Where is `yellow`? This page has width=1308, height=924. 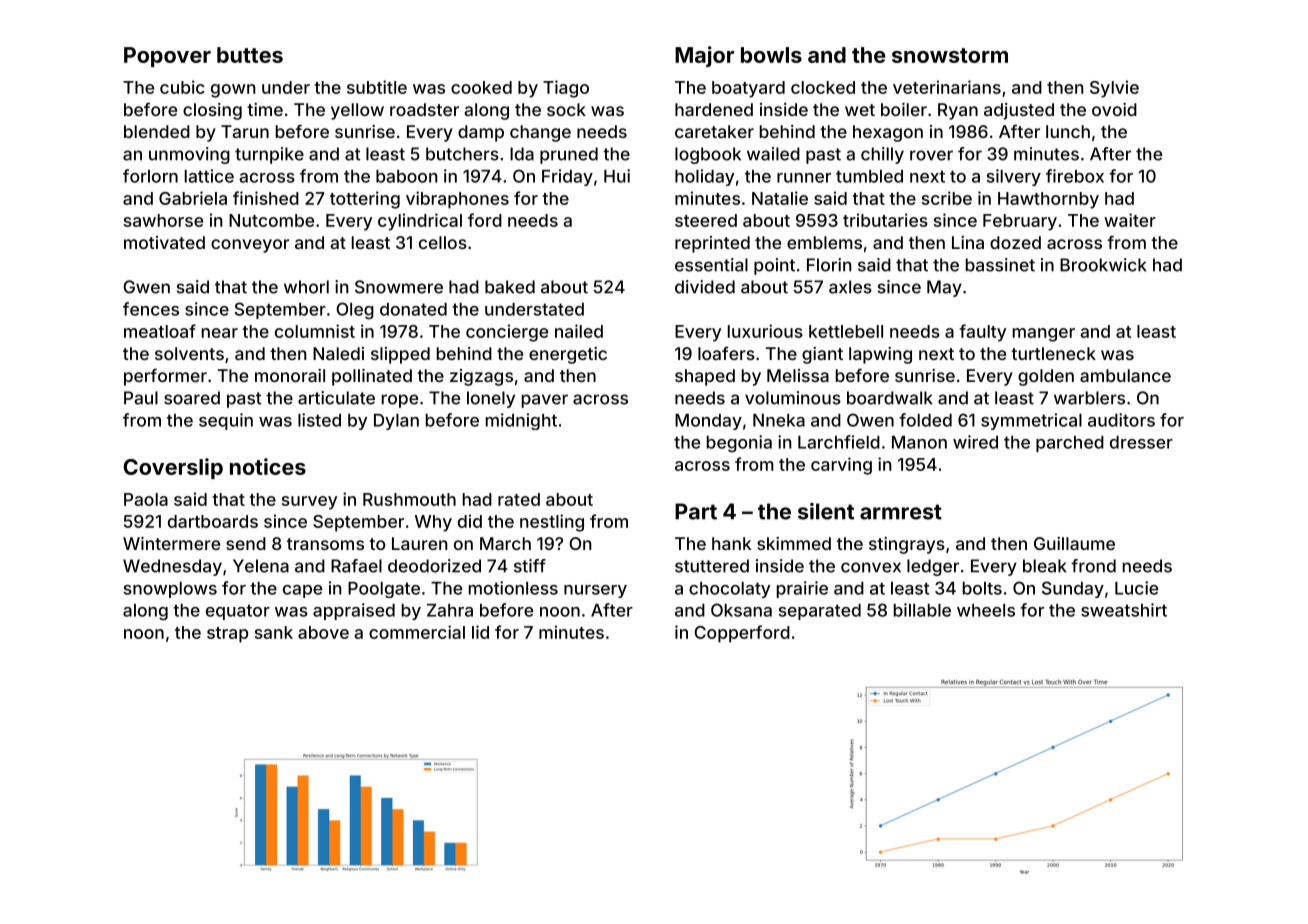 yellow is located at coordinates (357, 111).
